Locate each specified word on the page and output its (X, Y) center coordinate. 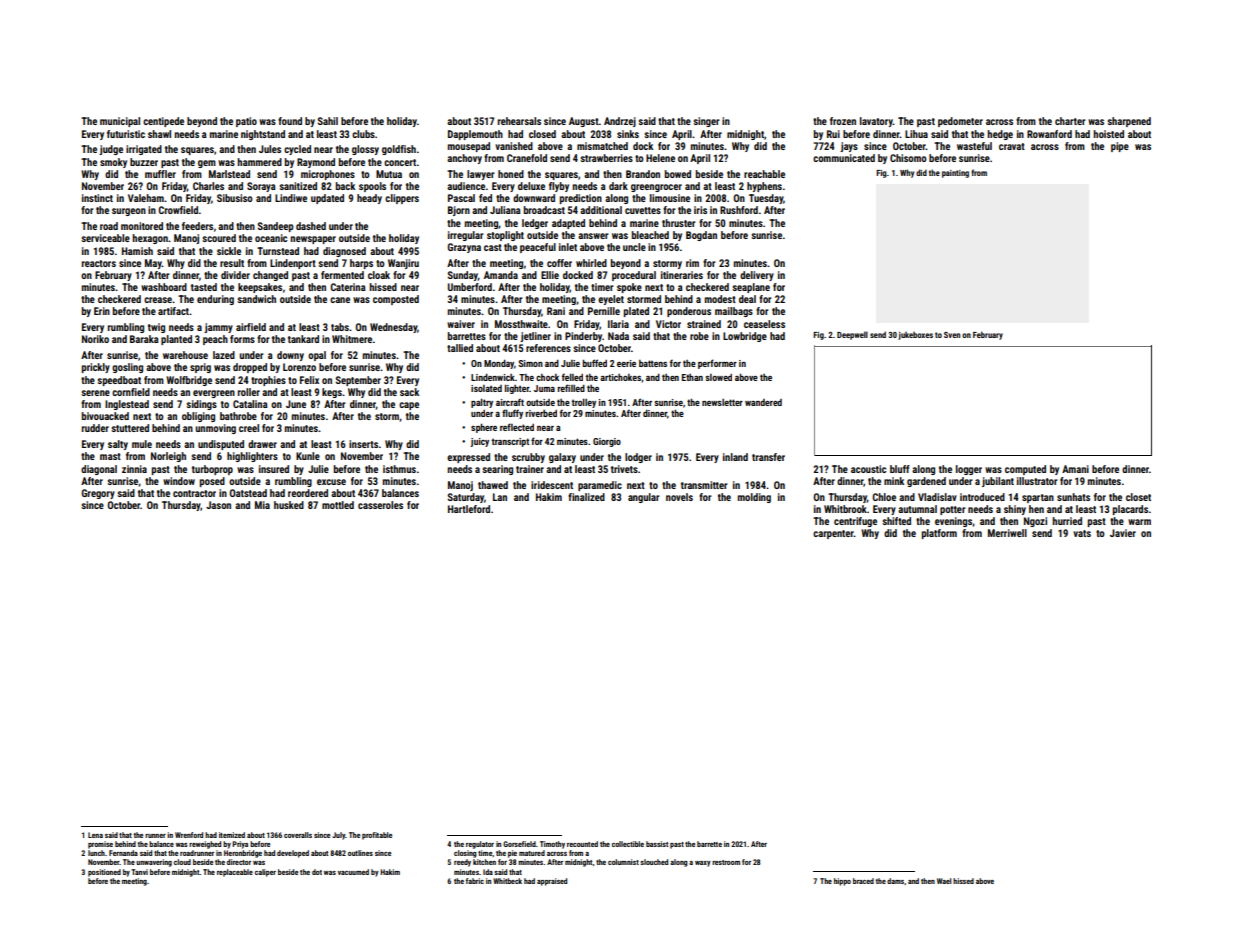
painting (955, 174)
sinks (628, 134)
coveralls (298, 835)
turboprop (212, 470)
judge (111, 150)
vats (1082, 533)
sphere (484, 428)
